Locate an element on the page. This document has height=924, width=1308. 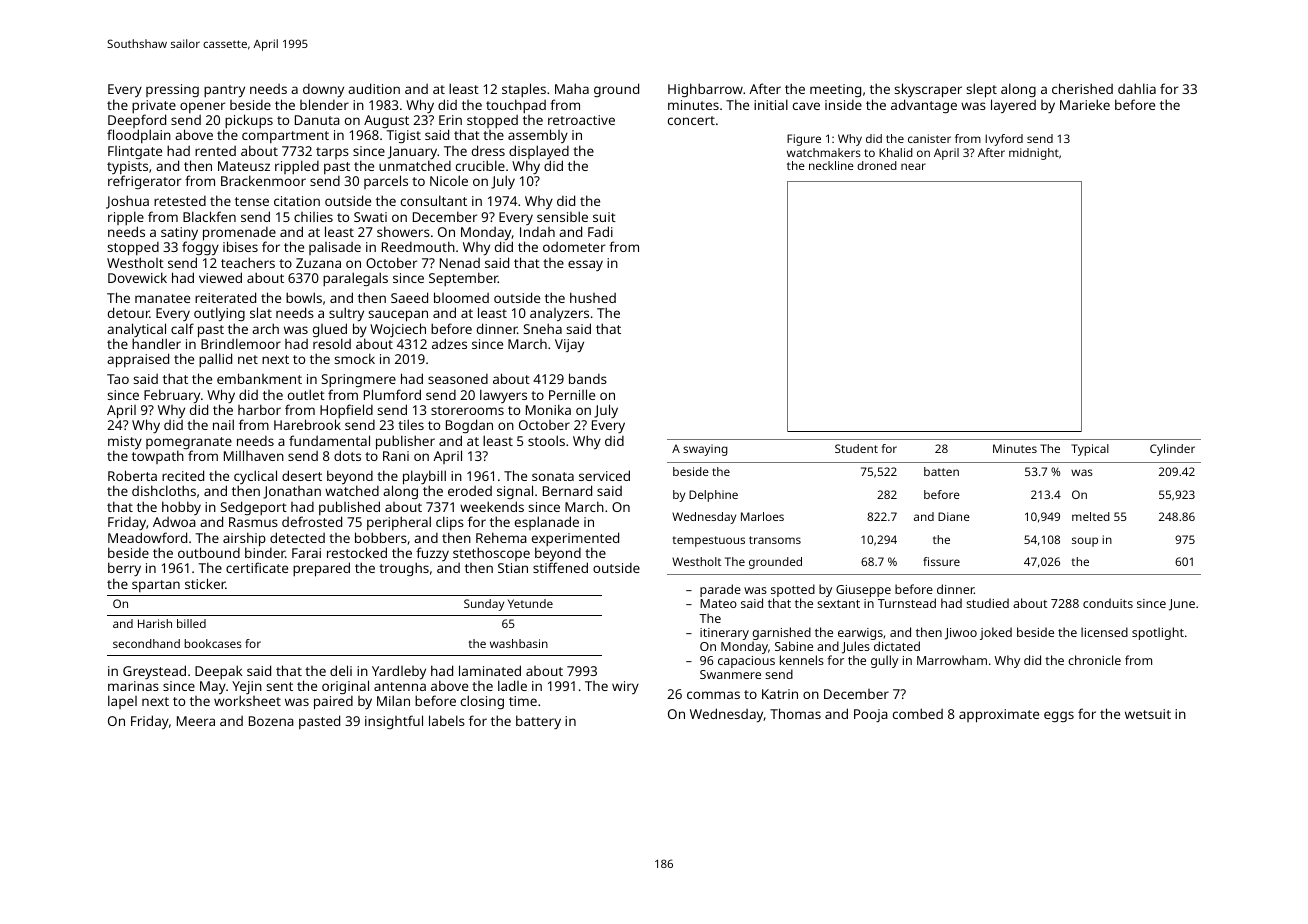
secondhand is located at coordinates (146, 643).
